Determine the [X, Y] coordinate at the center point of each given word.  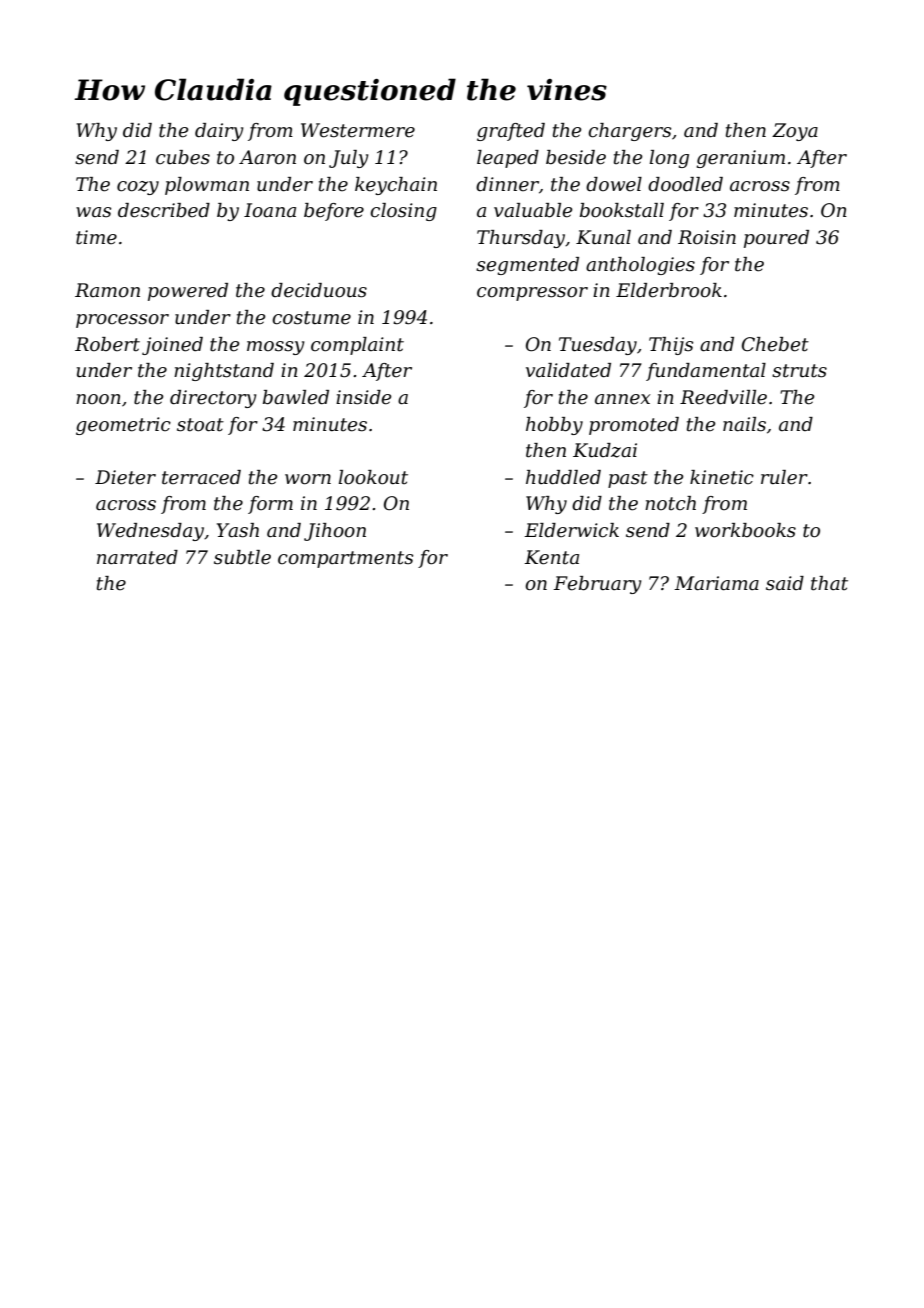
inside [364, 397]
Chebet [775, 344]
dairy [219, 132]
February [597, 585]
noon [98, 399]
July [349, 159]
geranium [741, 159]
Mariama [716, 583]
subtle [242, 557]
